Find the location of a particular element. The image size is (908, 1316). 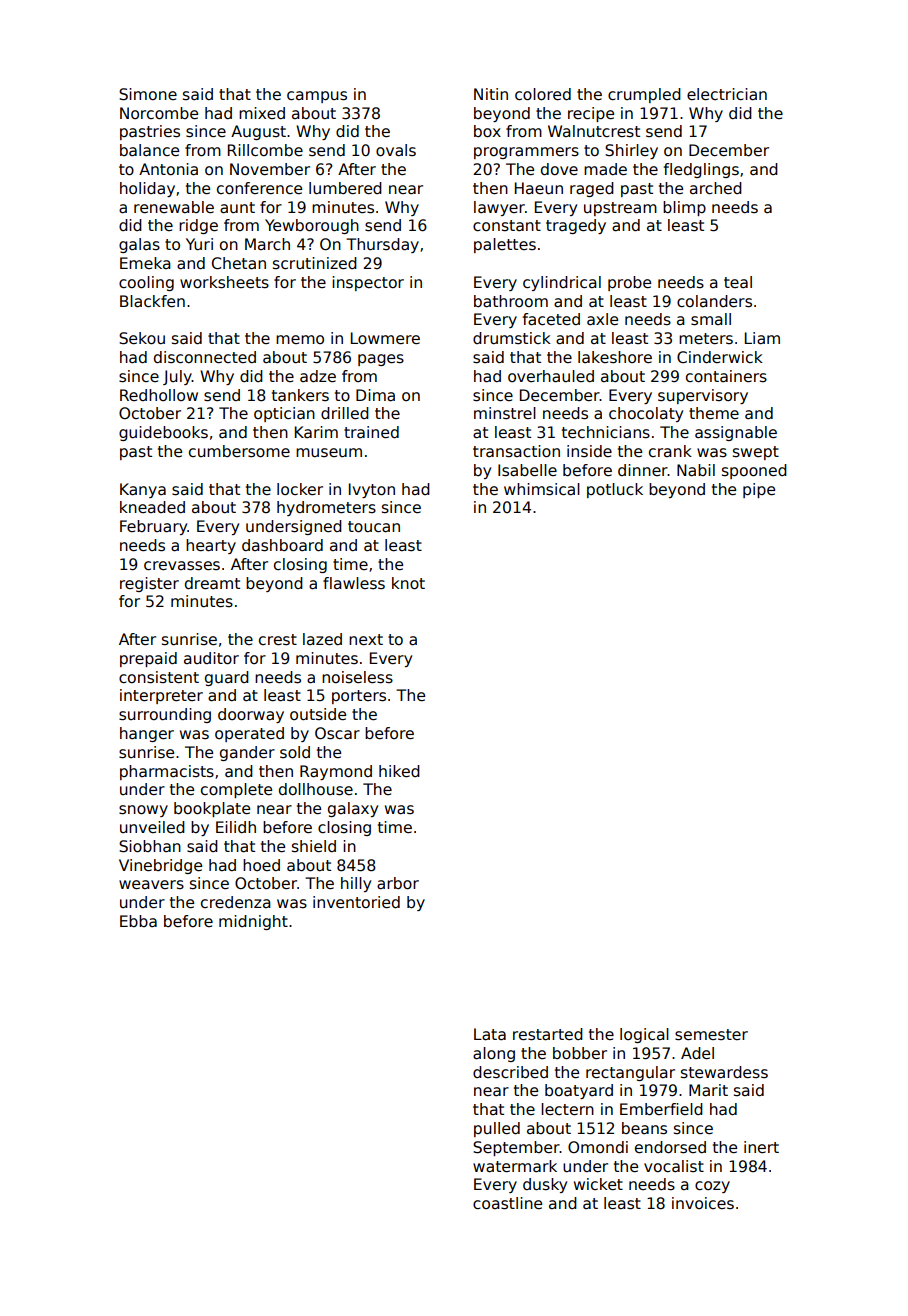

dusky is located at coordinates (545, 1185).
